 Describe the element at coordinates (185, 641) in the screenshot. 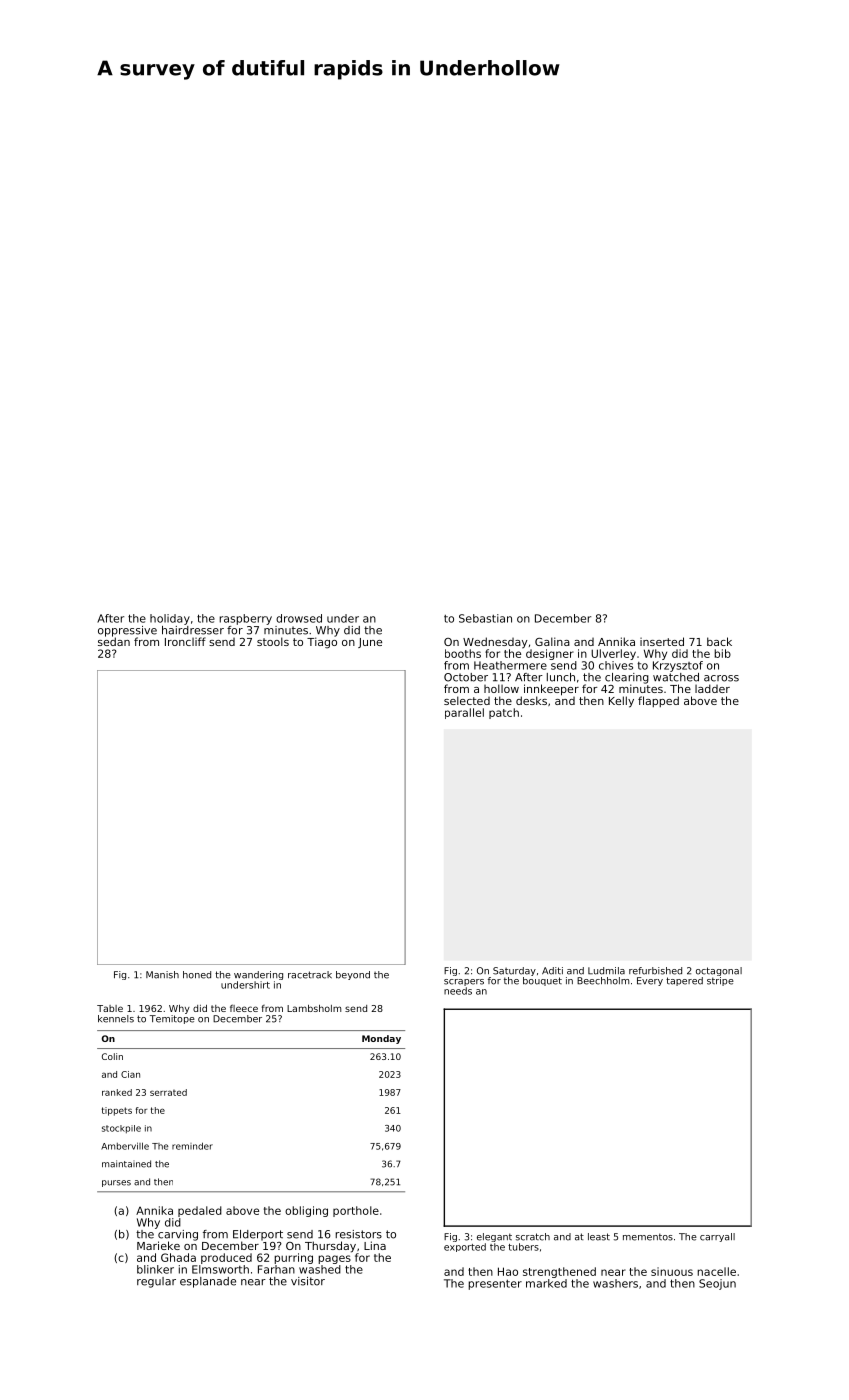

I see `Ironcliff` at that location.
